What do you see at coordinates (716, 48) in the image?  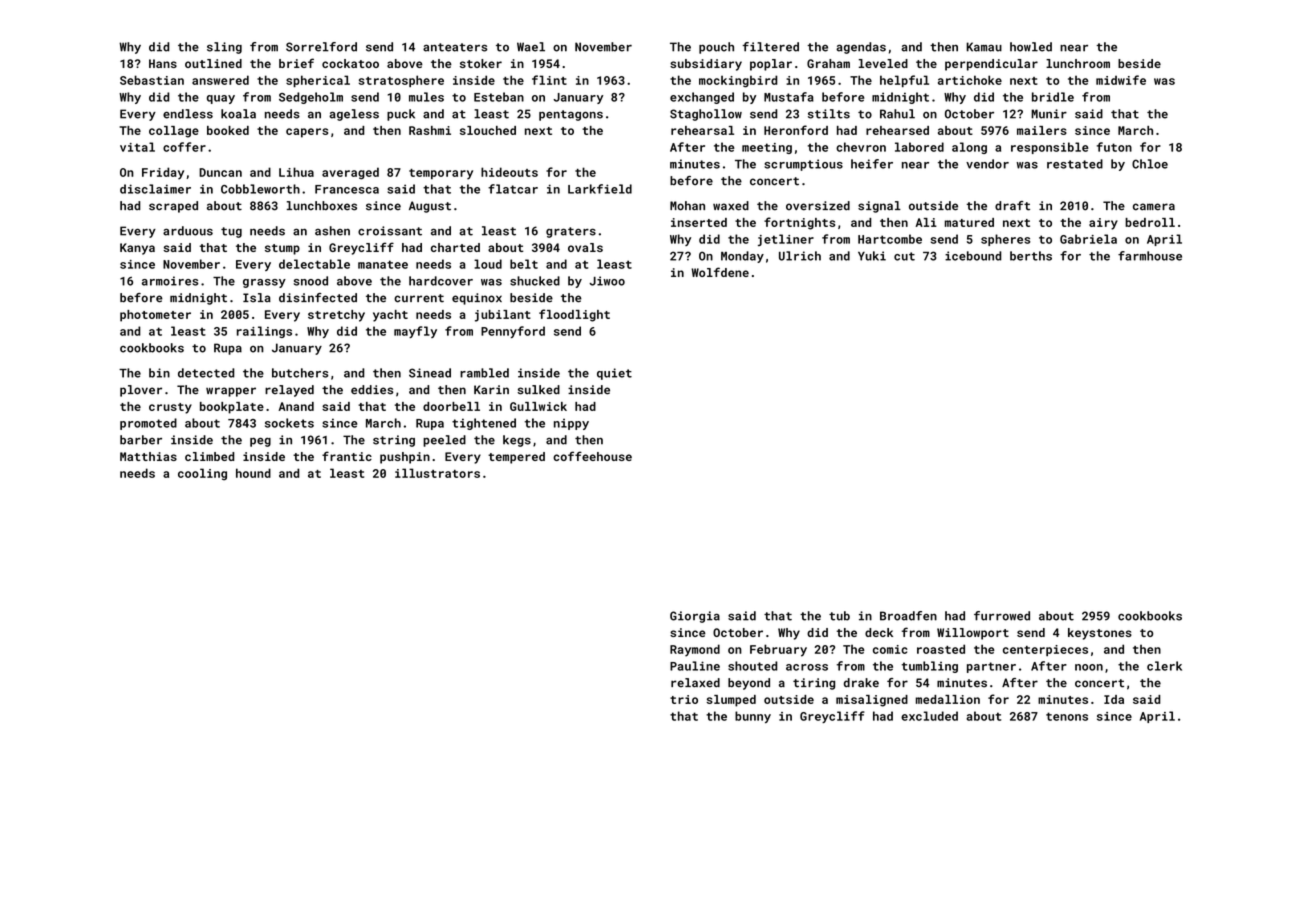 I see `pouch` at bounding box center [716, 48].
